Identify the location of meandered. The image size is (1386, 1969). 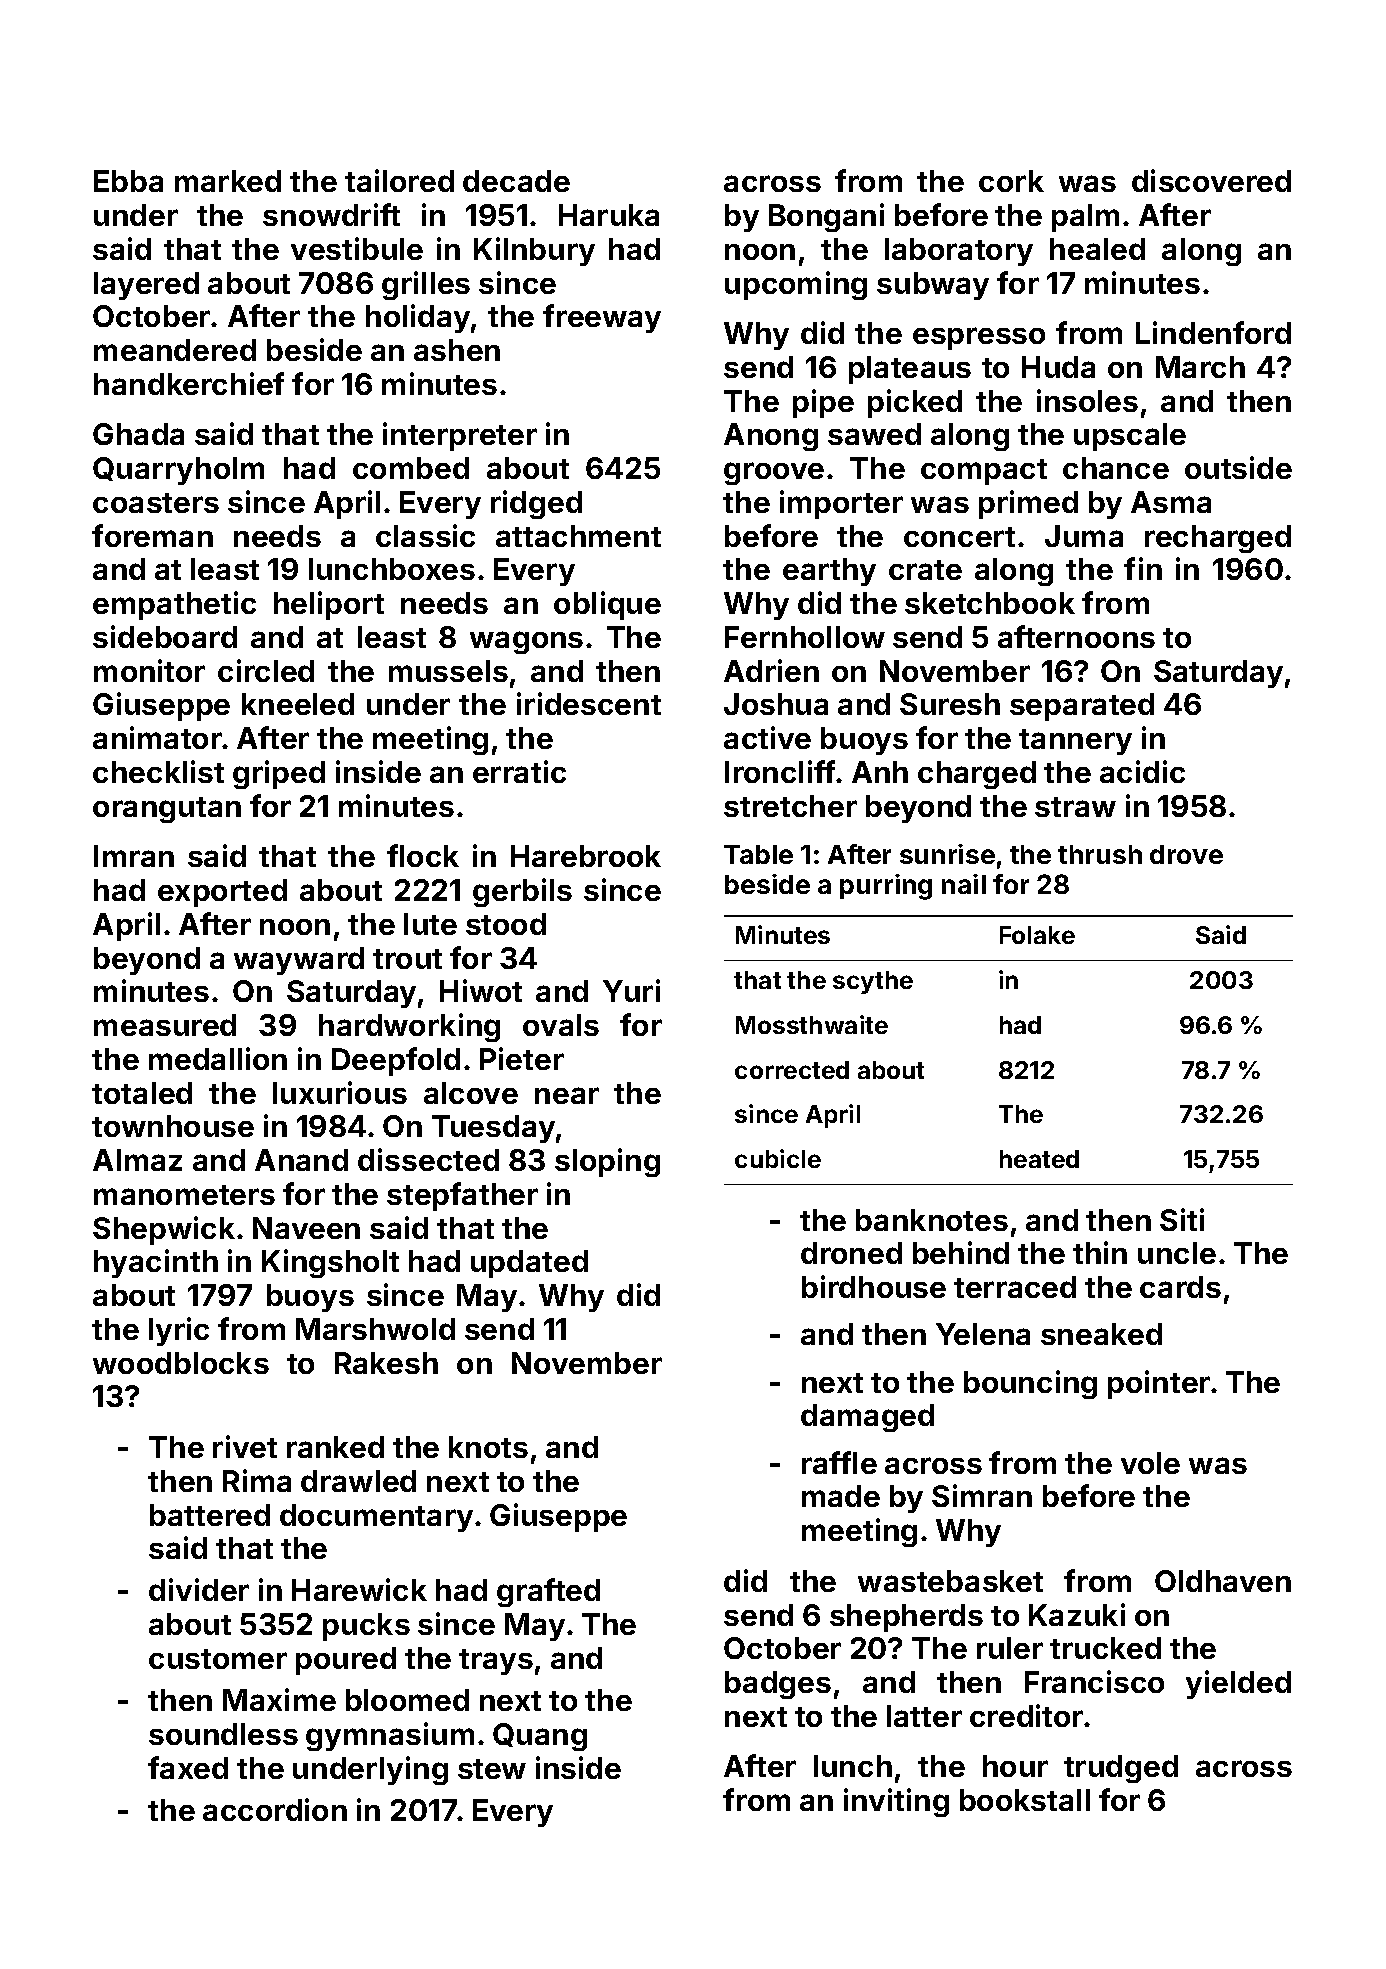
(175, 350).
